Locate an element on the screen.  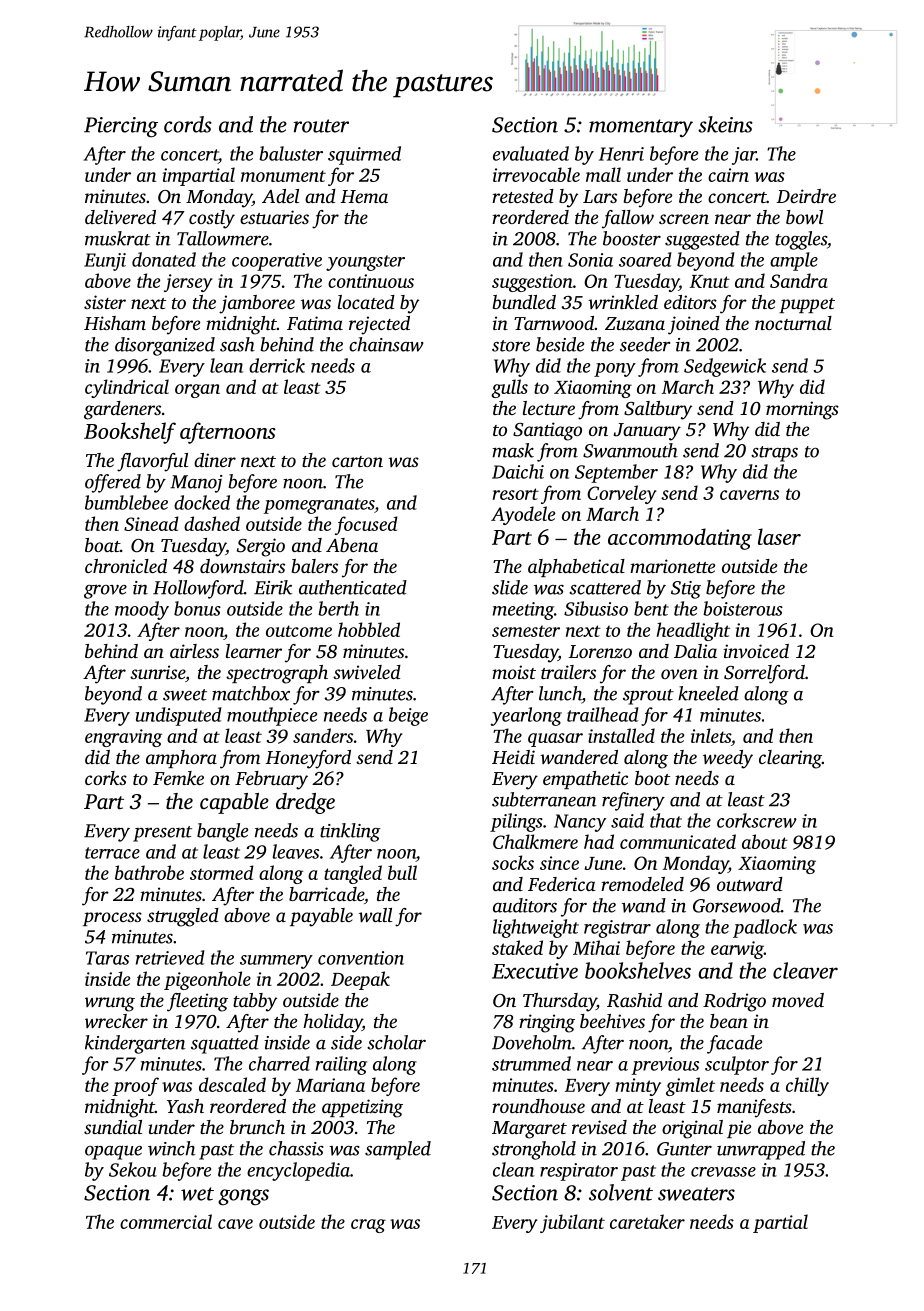
weedy is located at coordinates (728, 759).
